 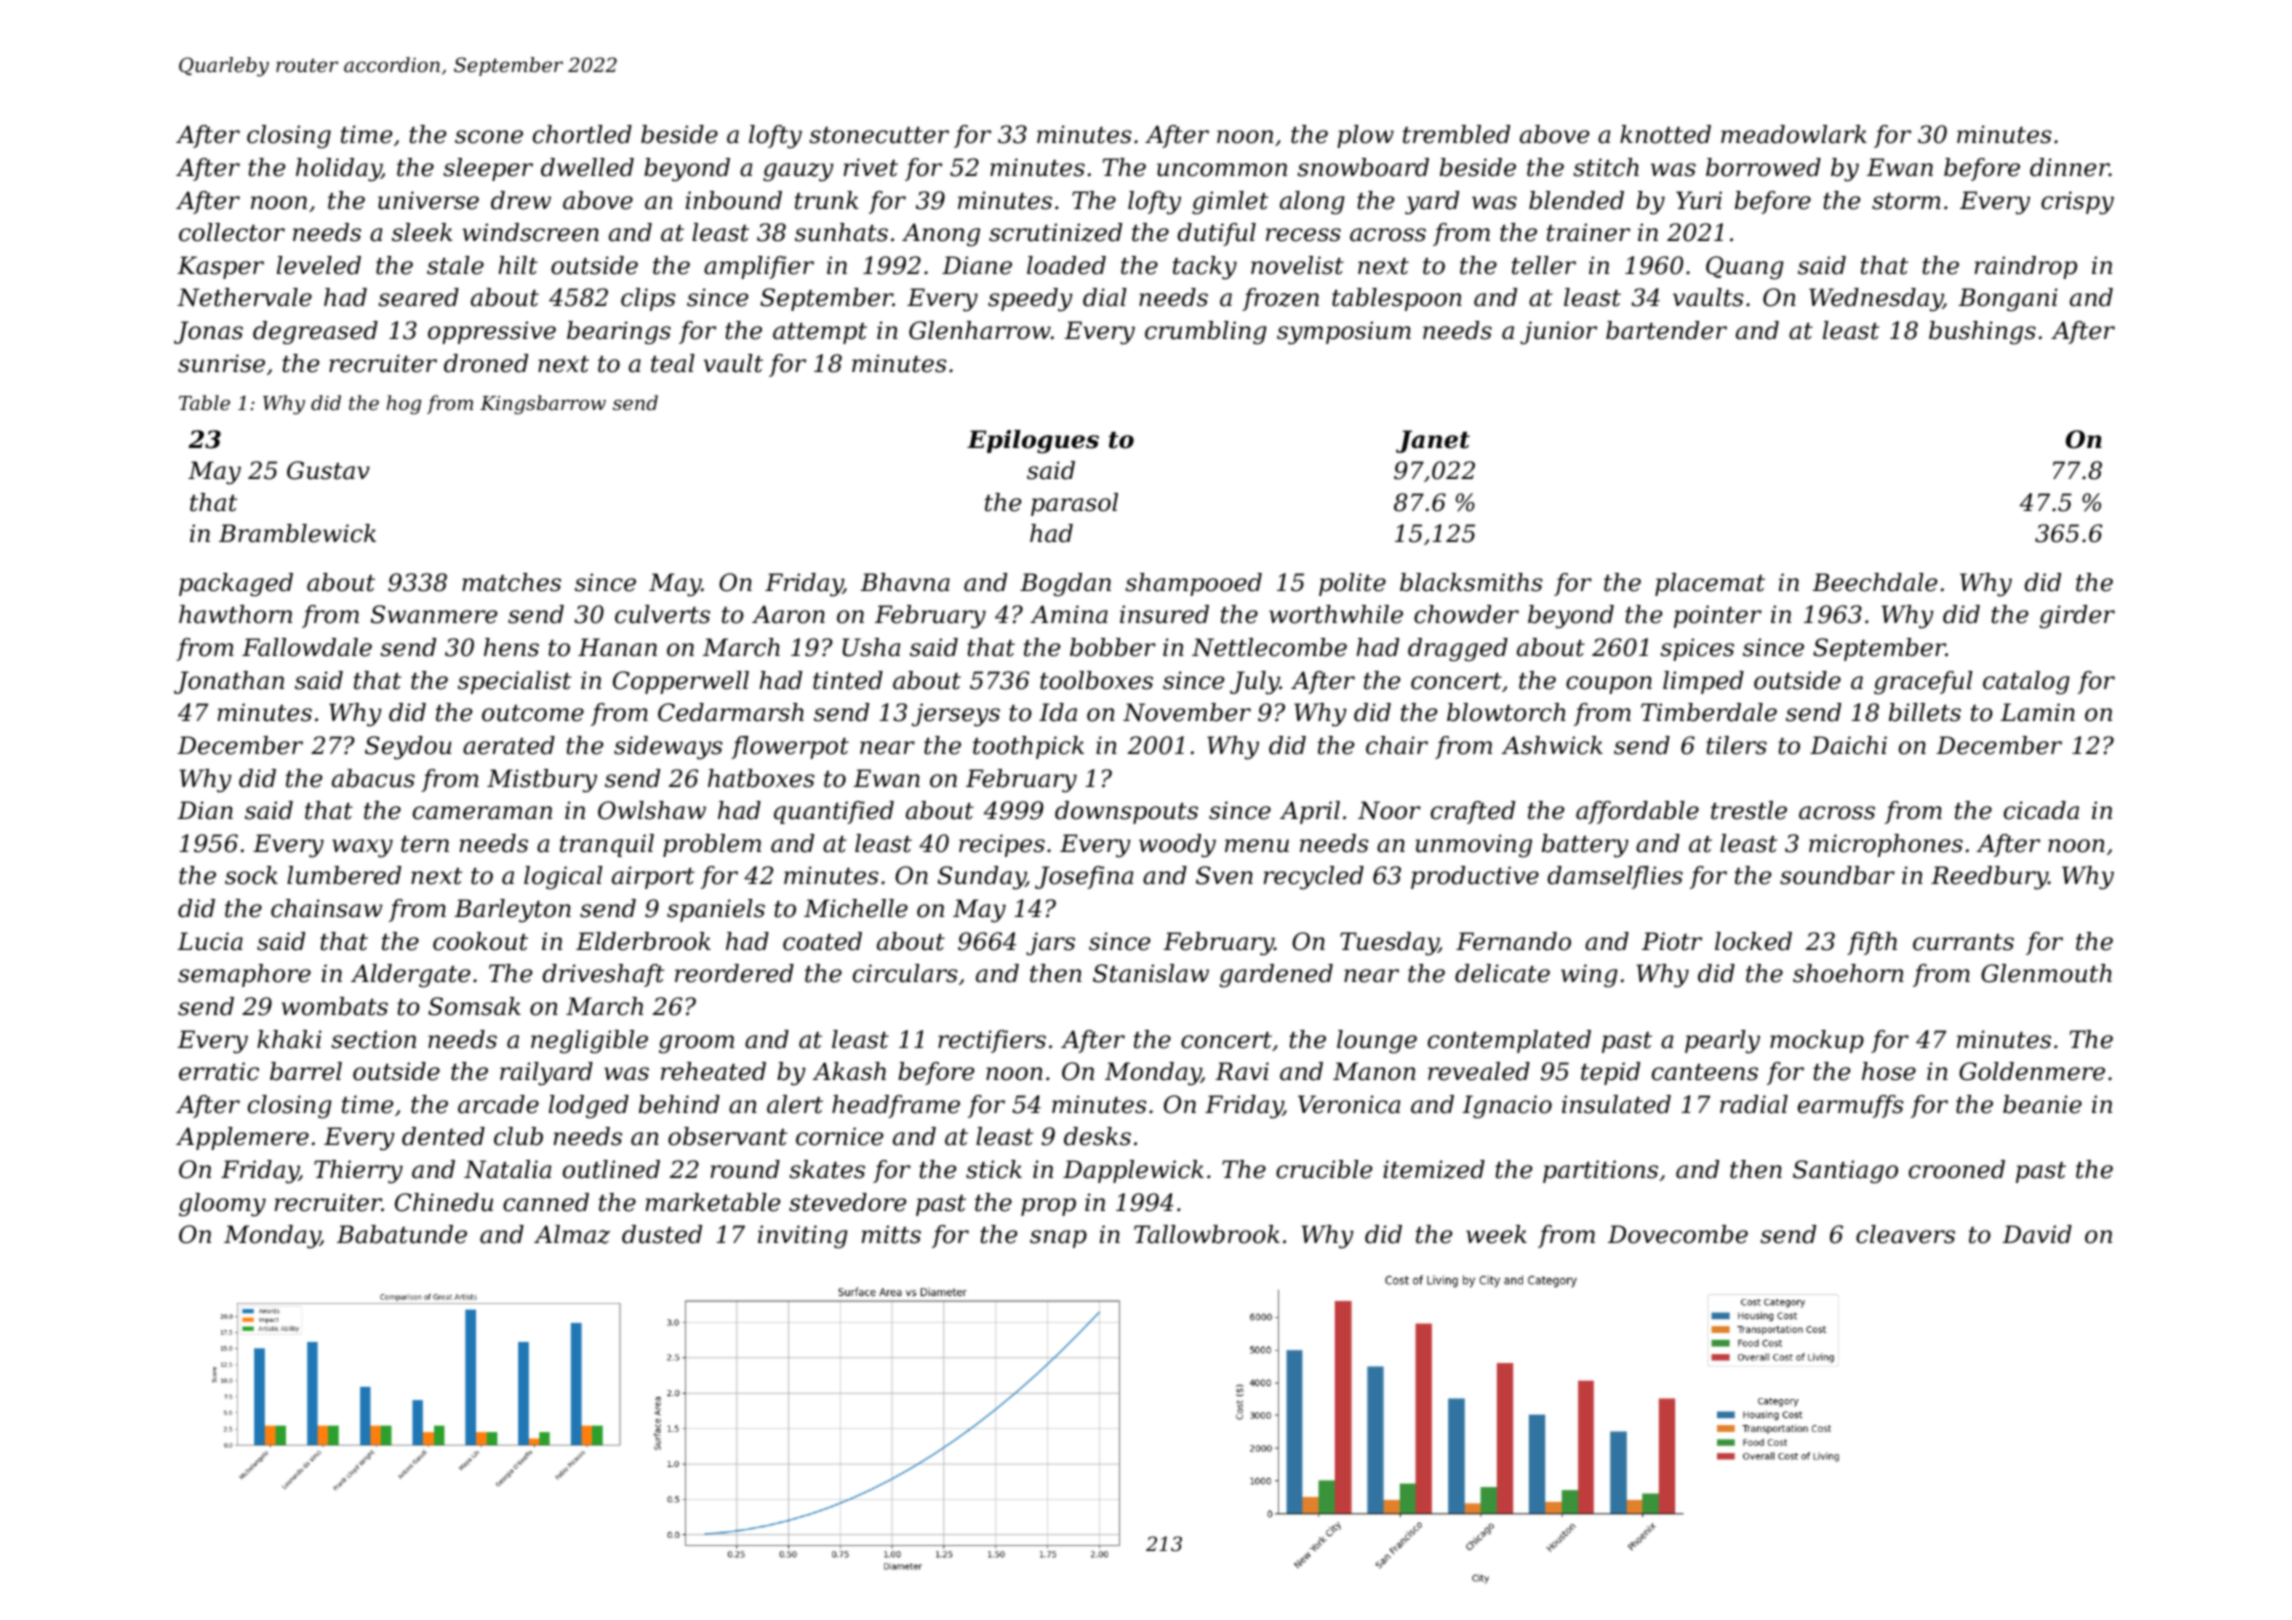 I want to click on lumbered, so click(x=344, y=875).
